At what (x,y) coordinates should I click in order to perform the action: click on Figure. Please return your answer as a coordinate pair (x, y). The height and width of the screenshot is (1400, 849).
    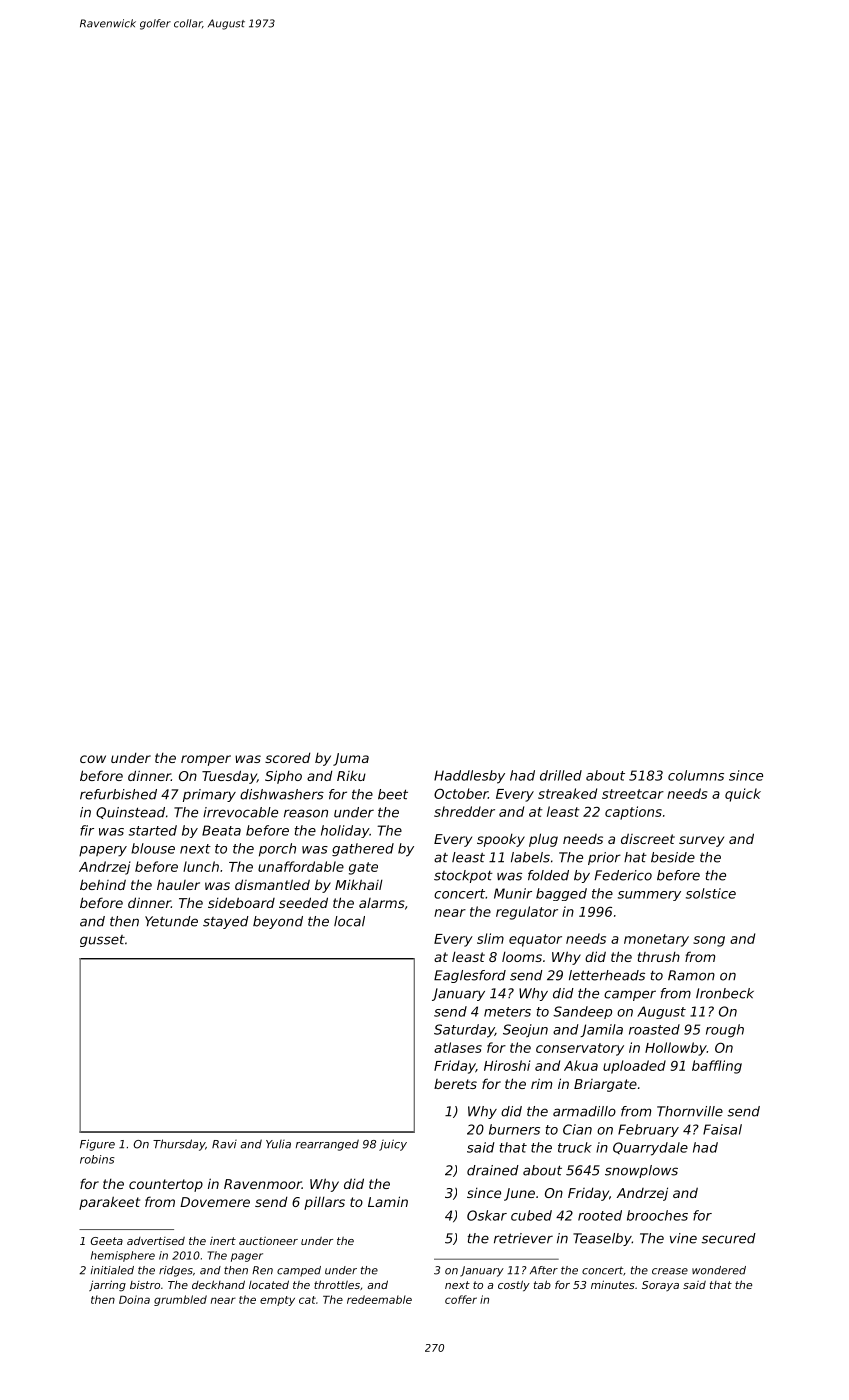
    Looking at the image, I should click on (97, 1145).
